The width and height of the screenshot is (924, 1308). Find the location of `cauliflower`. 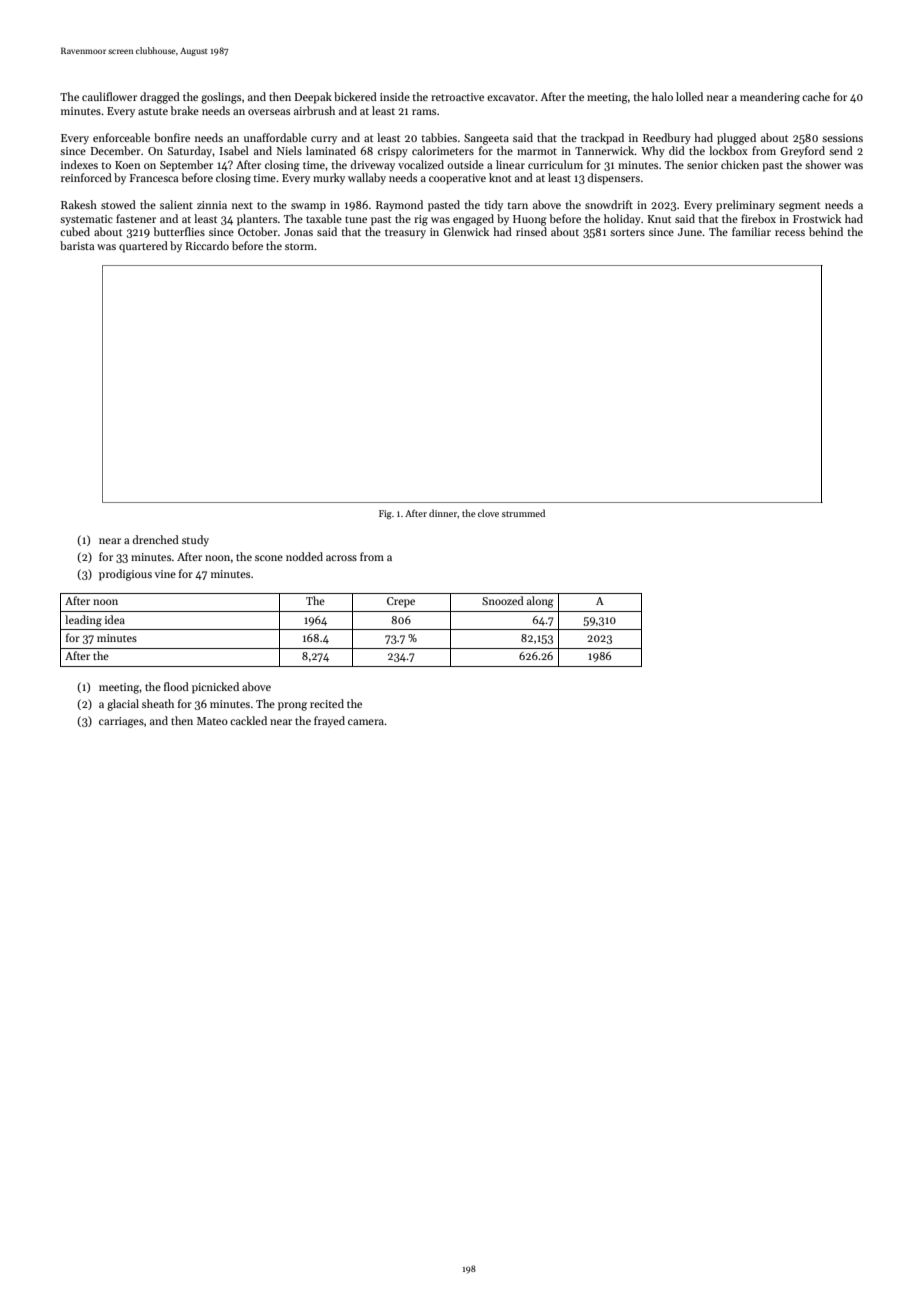

cauliflower is located at coordinates (109, 96).
